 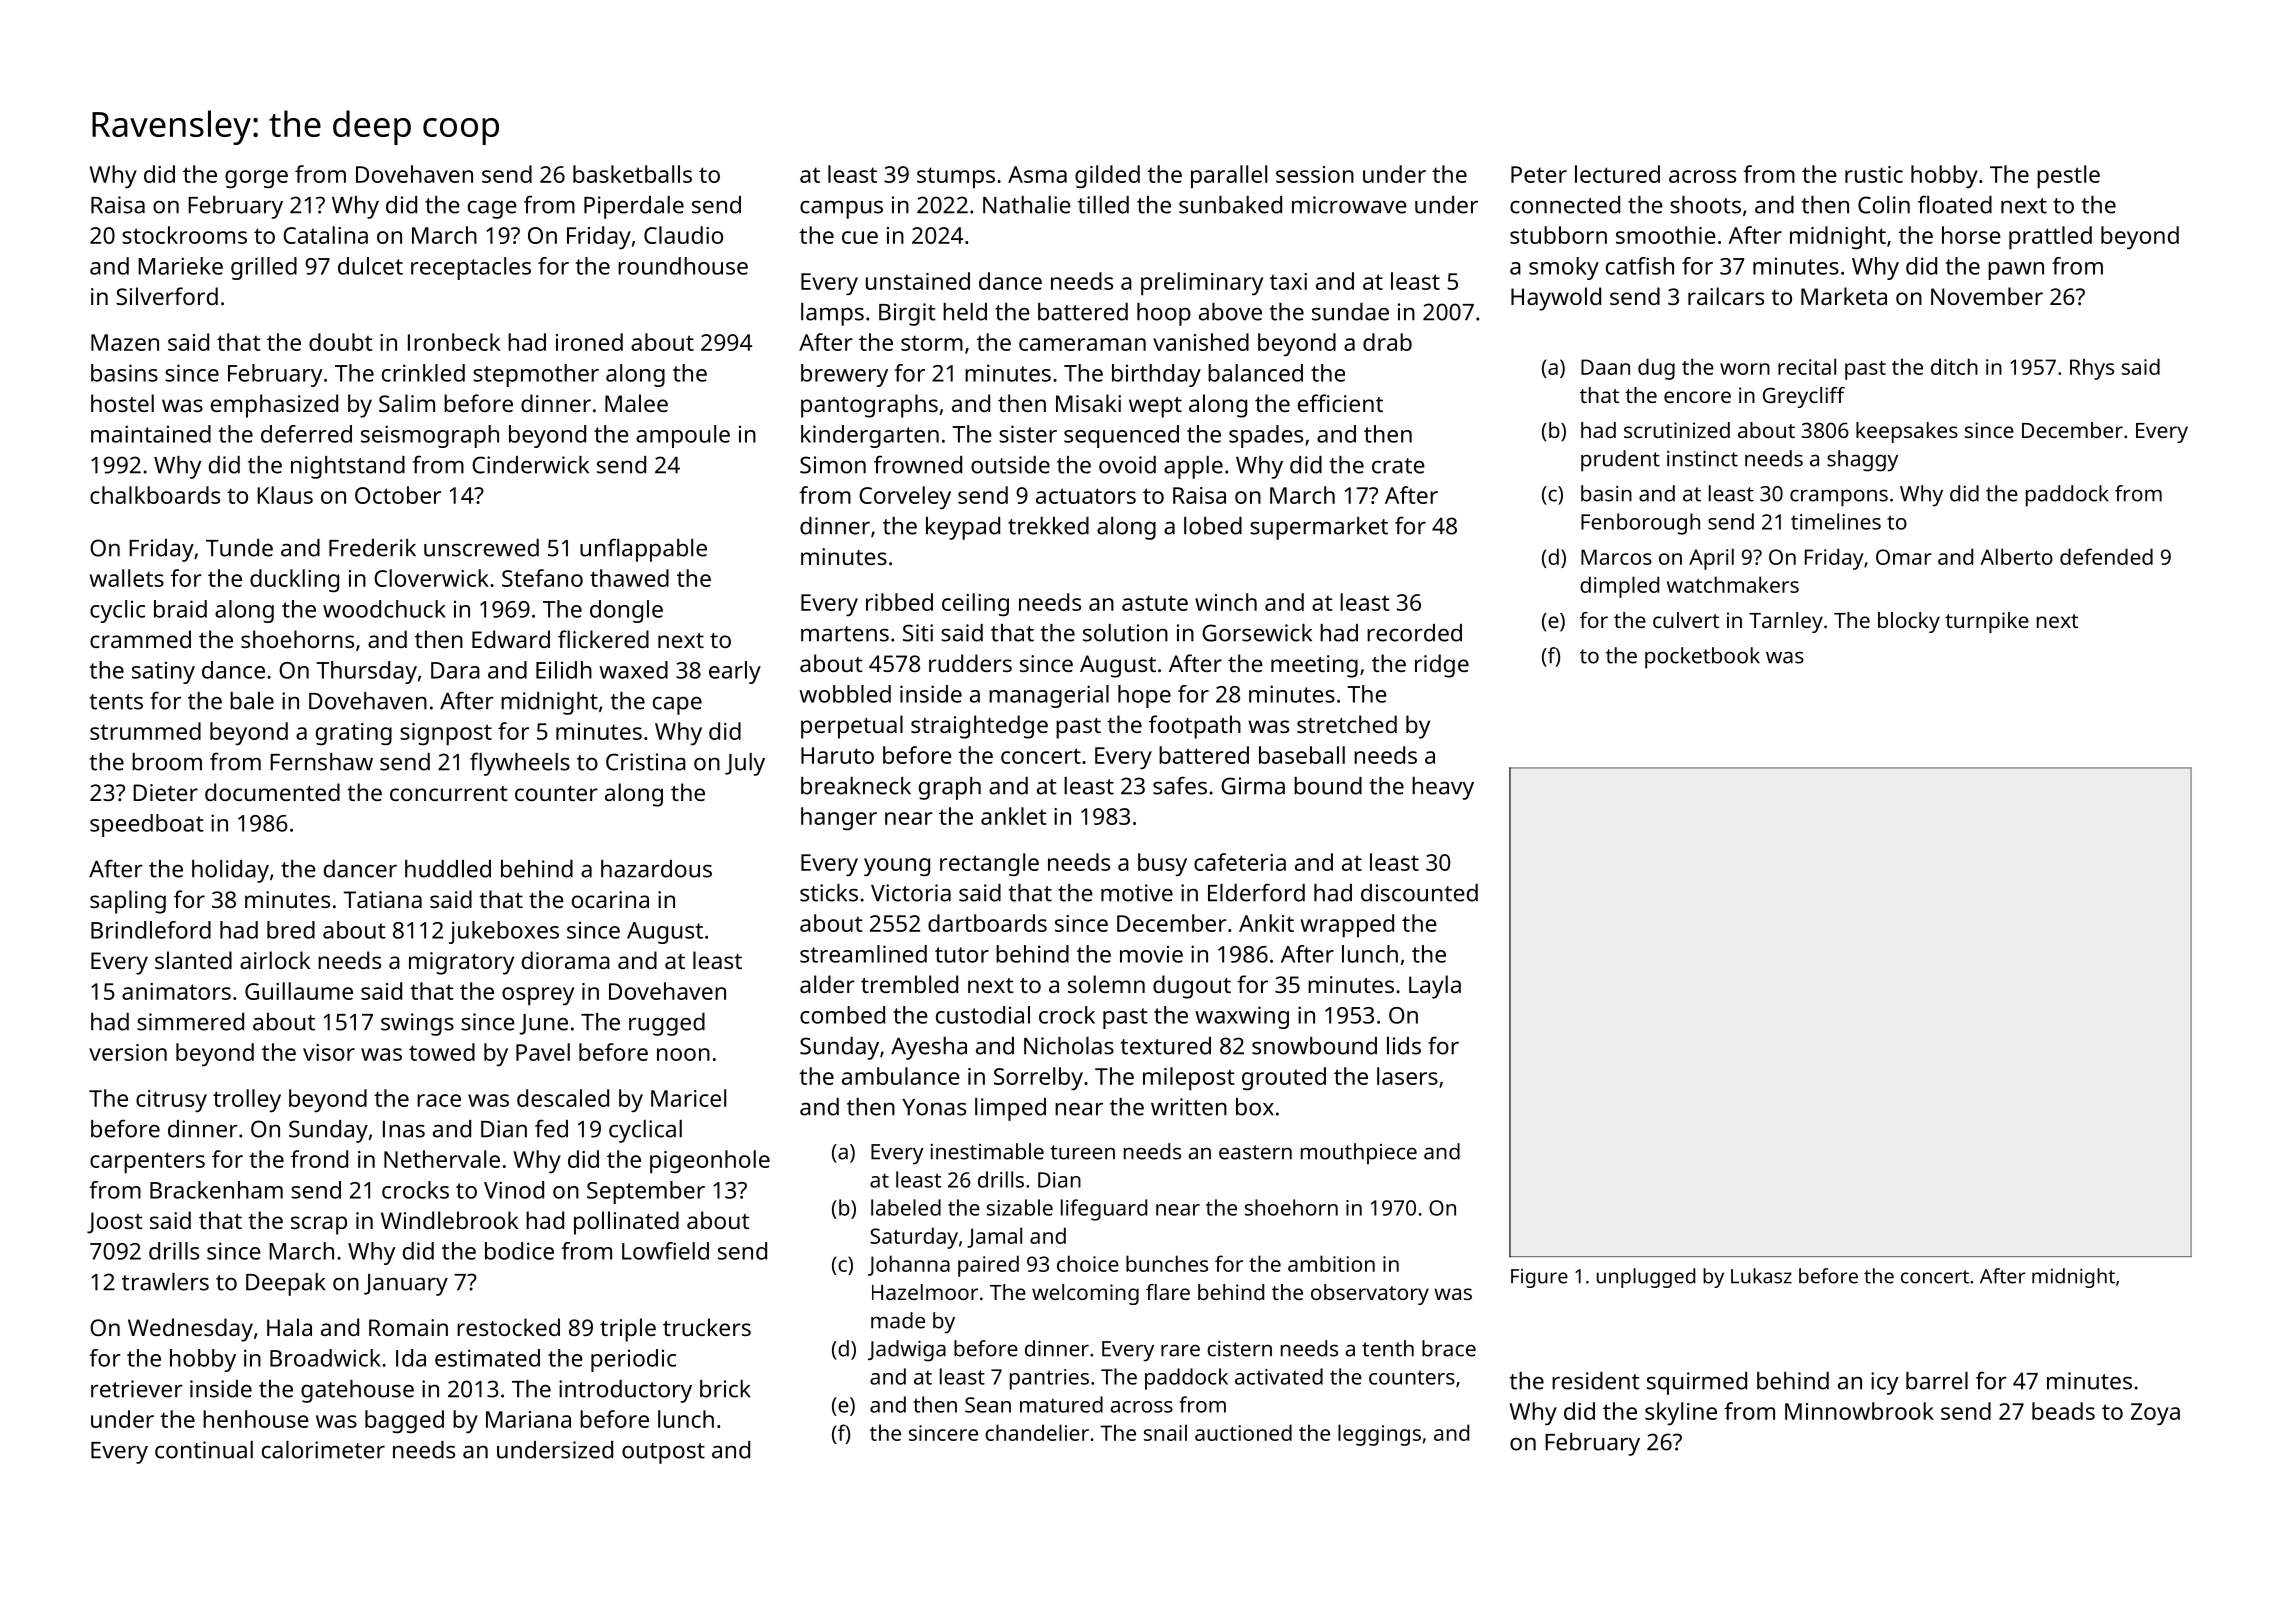 I want to click on animators, so click(x=176, y=991).
